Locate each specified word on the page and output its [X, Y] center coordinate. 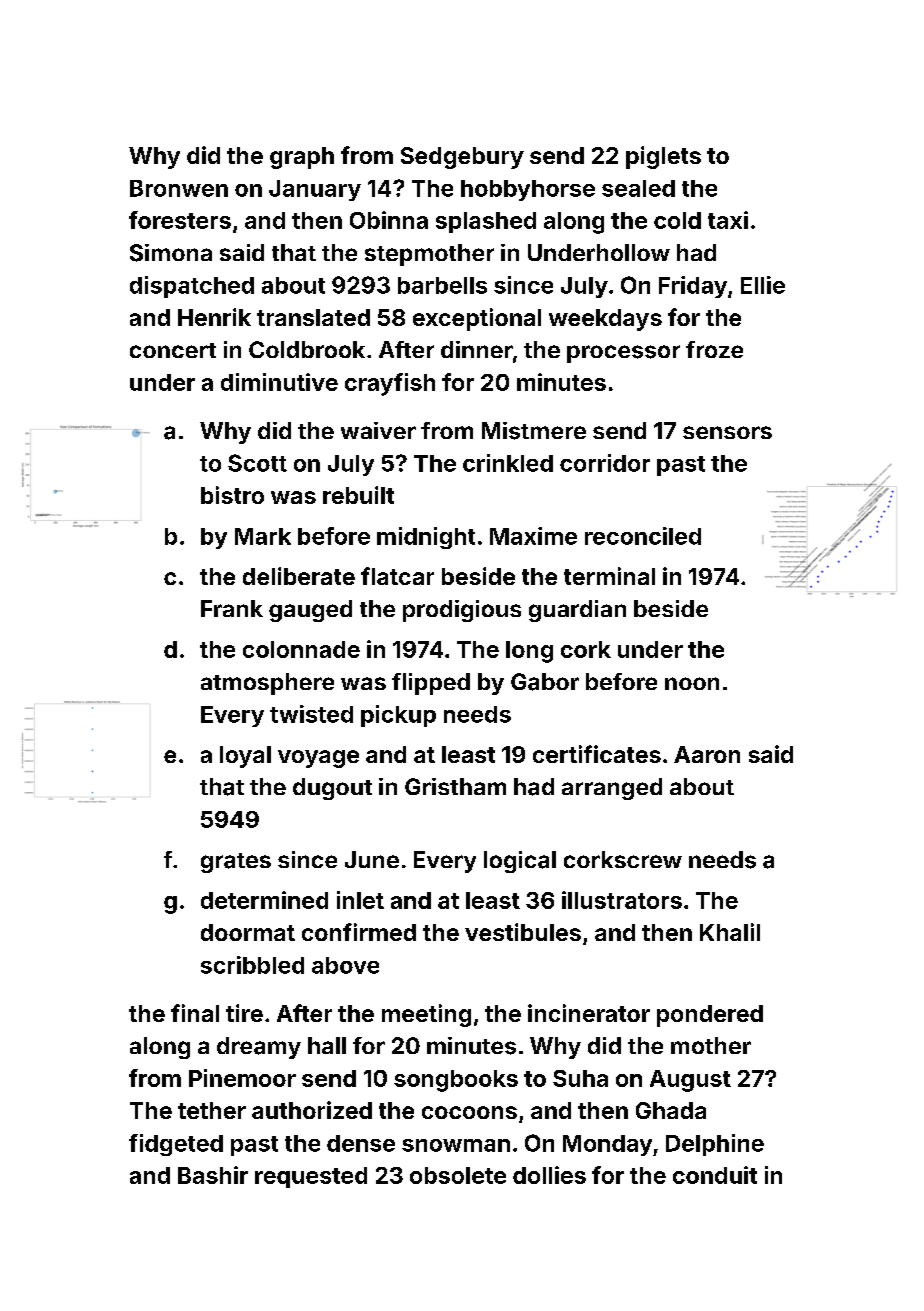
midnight [426, 538]
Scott [257, 463]
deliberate [299, 576]
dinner [477, 349]
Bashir [213, 1175]
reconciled [643, 536]
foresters [180, 220]
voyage [318, 759]
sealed [638, 188]
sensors [727, 432]
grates [236, 863]
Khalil [730, 932]
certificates [597, 754]
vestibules [523, 932]
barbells [442, 285]
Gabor [545, 682]
